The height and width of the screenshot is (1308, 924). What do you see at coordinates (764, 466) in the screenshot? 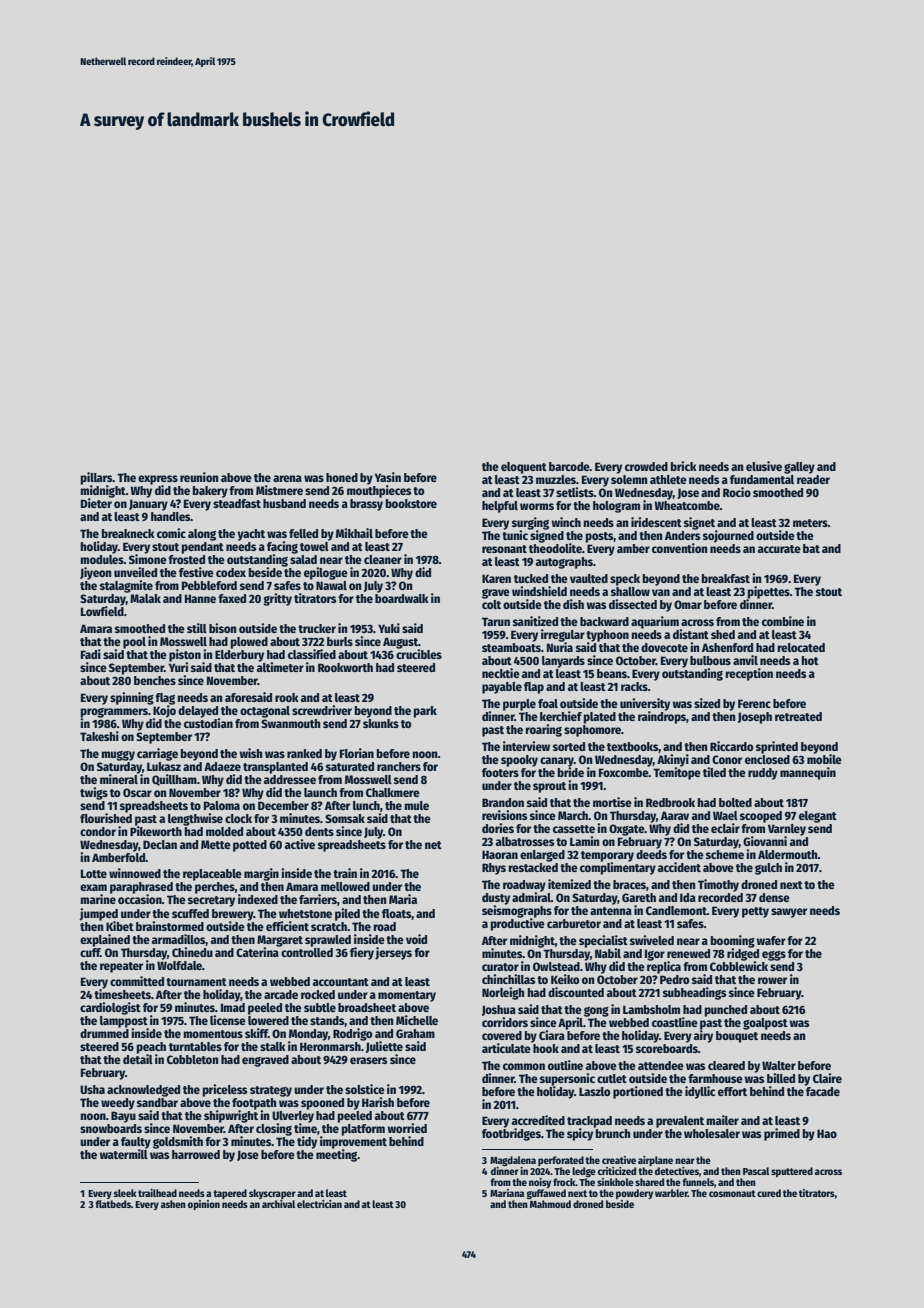
I see `elusive` at bounding box center [764, 466].
